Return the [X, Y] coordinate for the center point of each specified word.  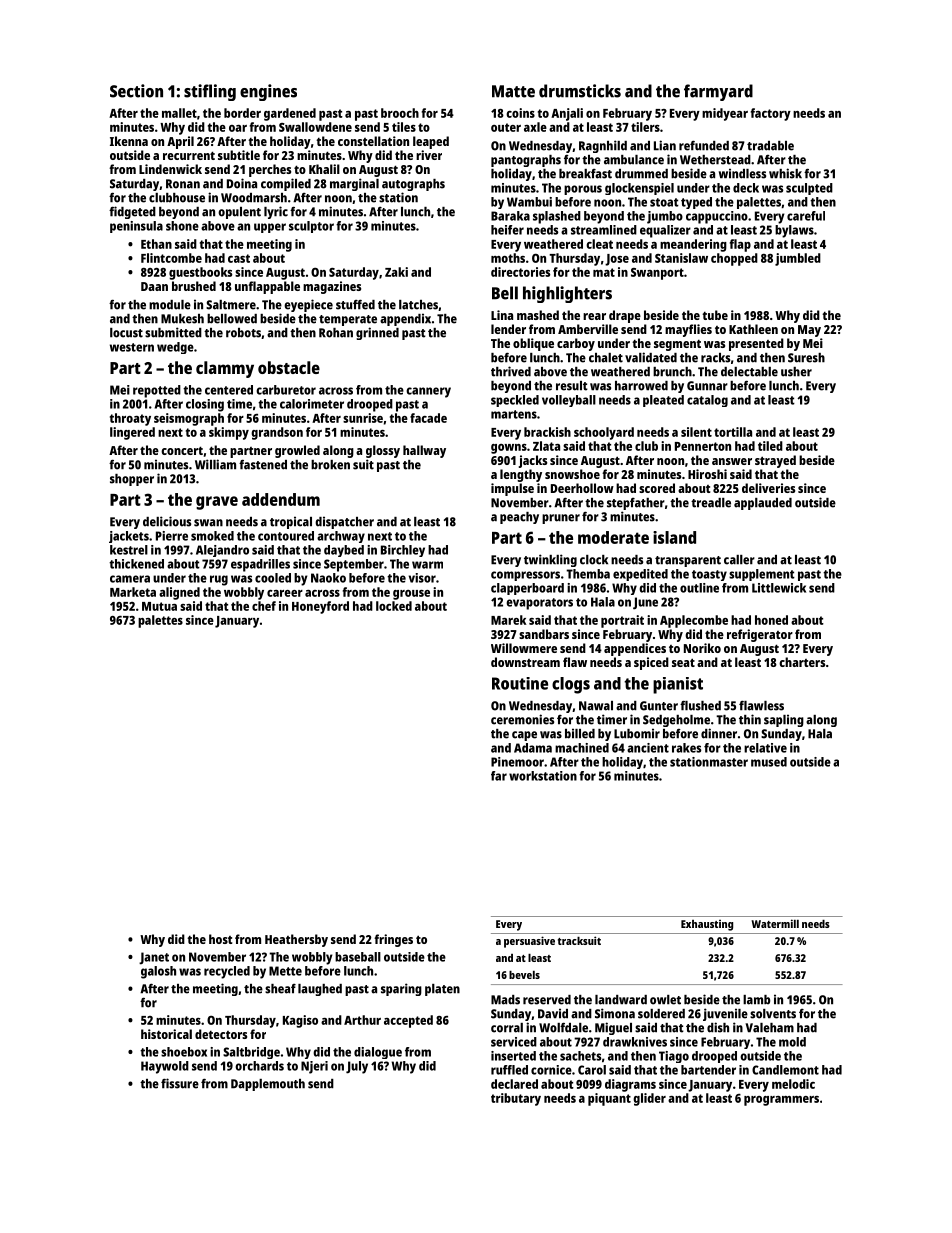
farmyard [718, 92]
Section [136, 91]
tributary [516, 1099]
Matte [513, 91]
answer [732, 461]
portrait [622, 621]
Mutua [159, 606]
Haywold [165, 1067]
